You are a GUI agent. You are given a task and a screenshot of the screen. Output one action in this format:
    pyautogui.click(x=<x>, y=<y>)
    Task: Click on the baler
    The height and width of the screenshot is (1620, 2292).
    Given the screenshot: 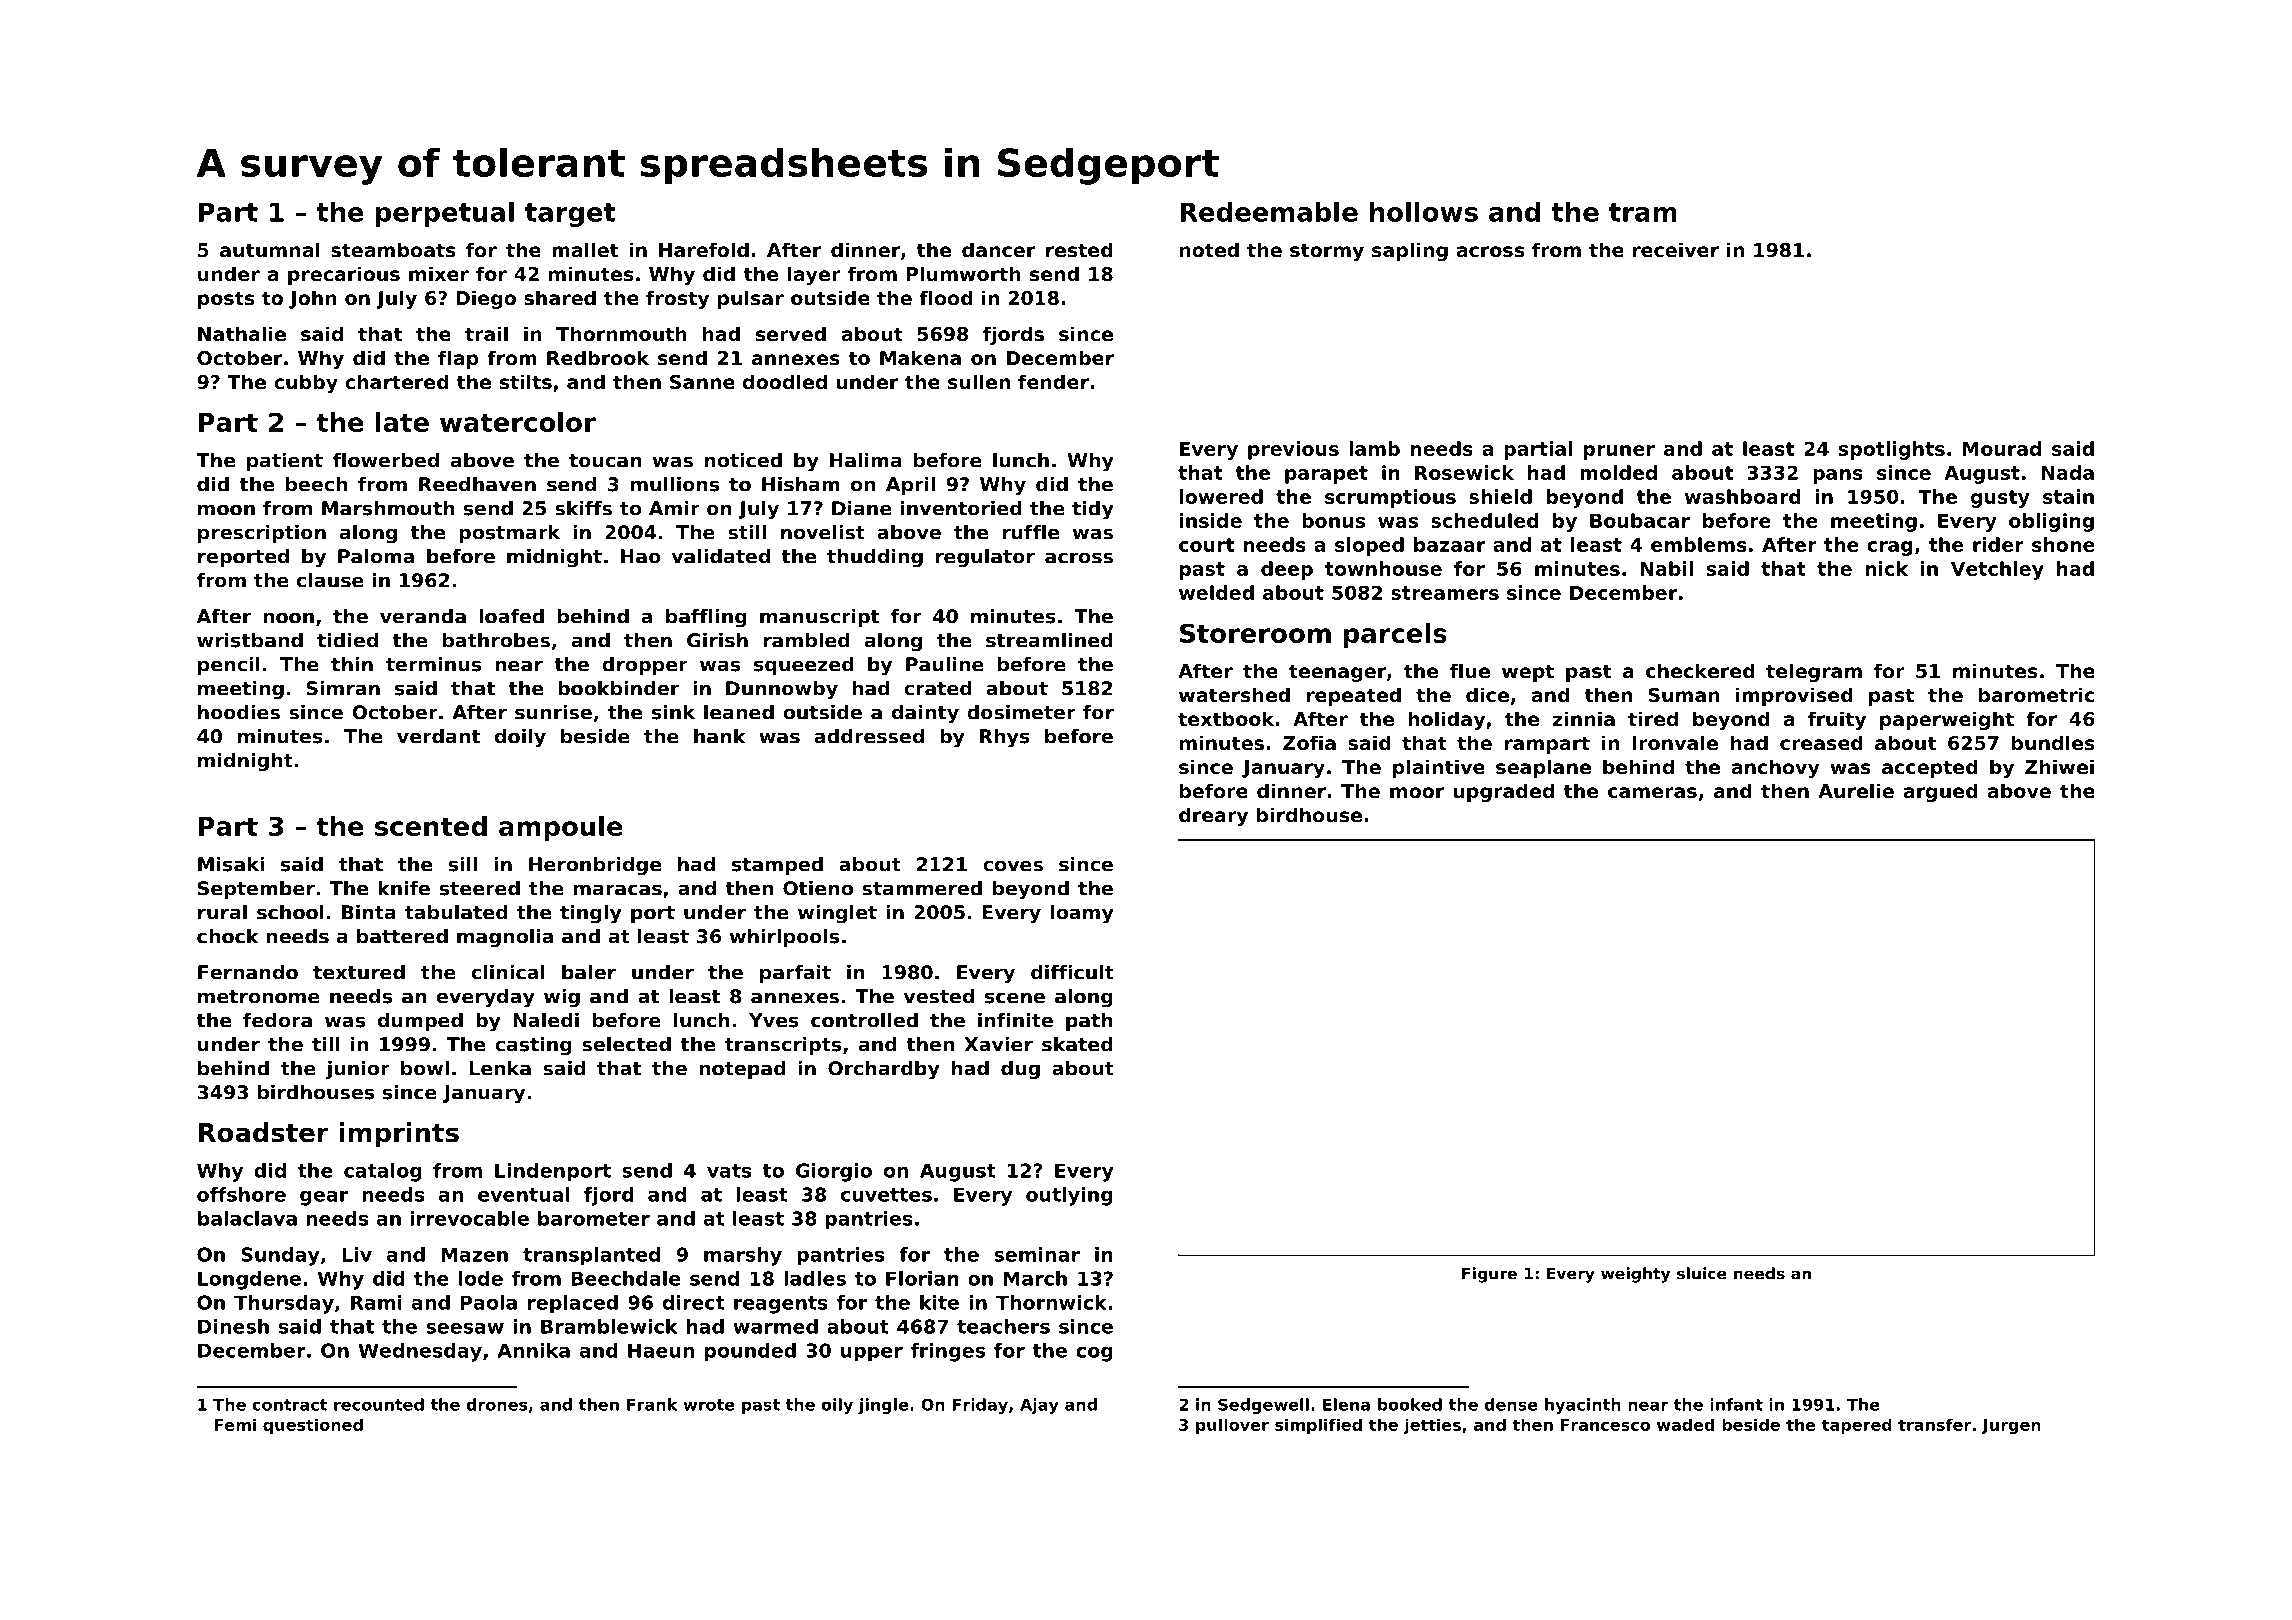 What is the action you would take?
    pyautogui.click(x=589, y=972)
